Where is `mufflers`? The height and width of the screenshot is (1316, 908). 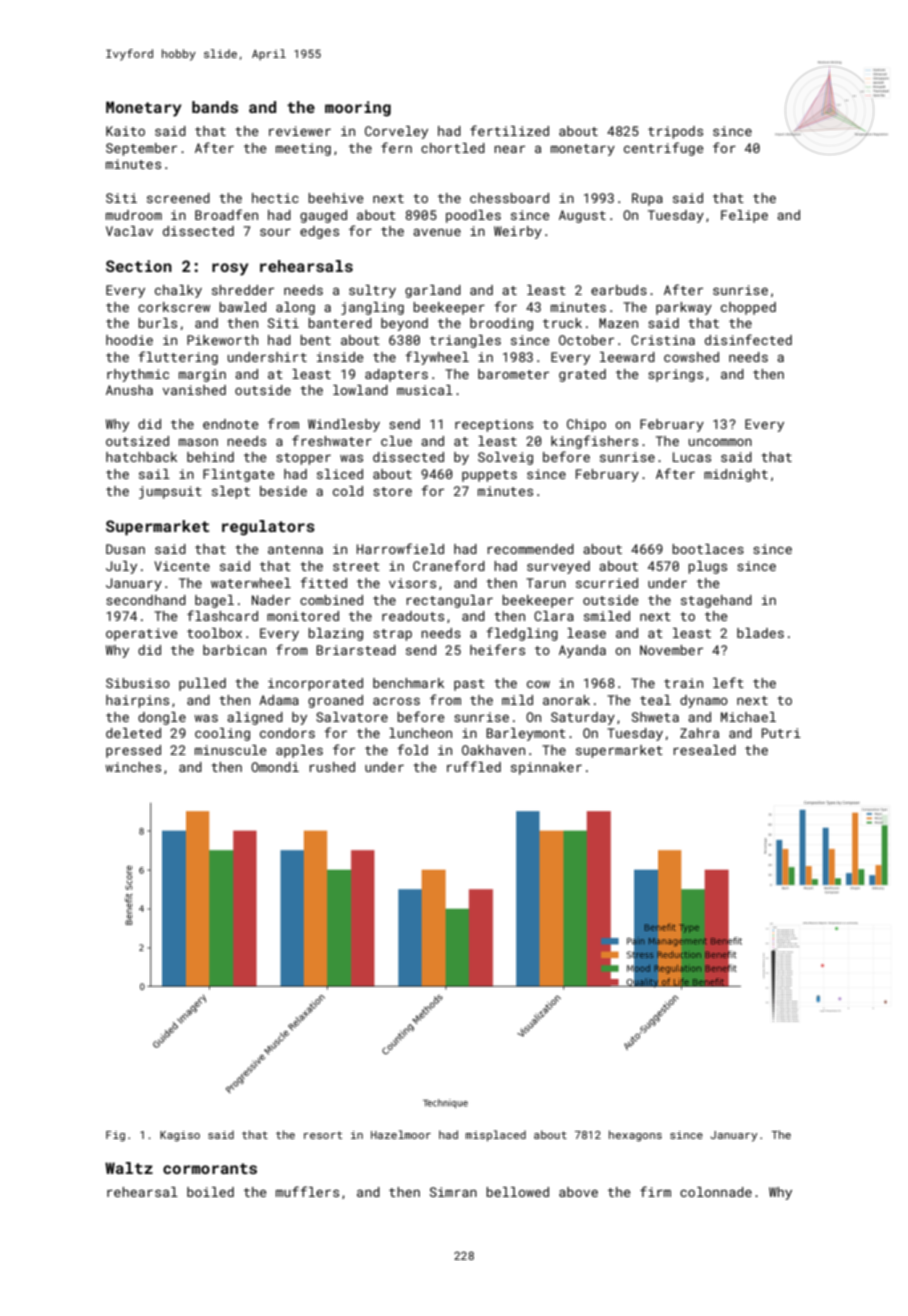 mufflers is located at coordinates (307, 1191).
